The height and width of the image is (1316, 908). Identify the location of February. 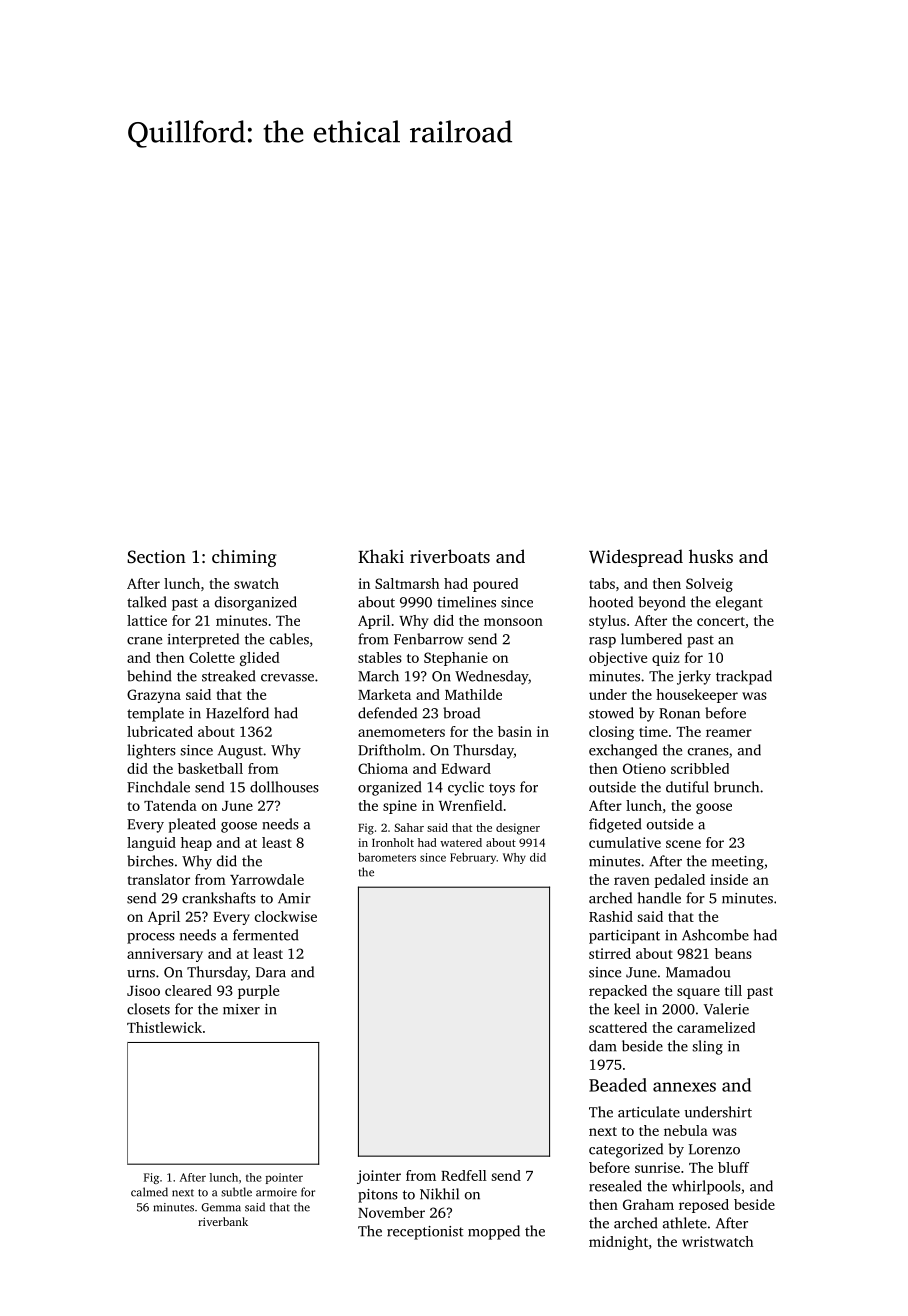
(473, 858).
